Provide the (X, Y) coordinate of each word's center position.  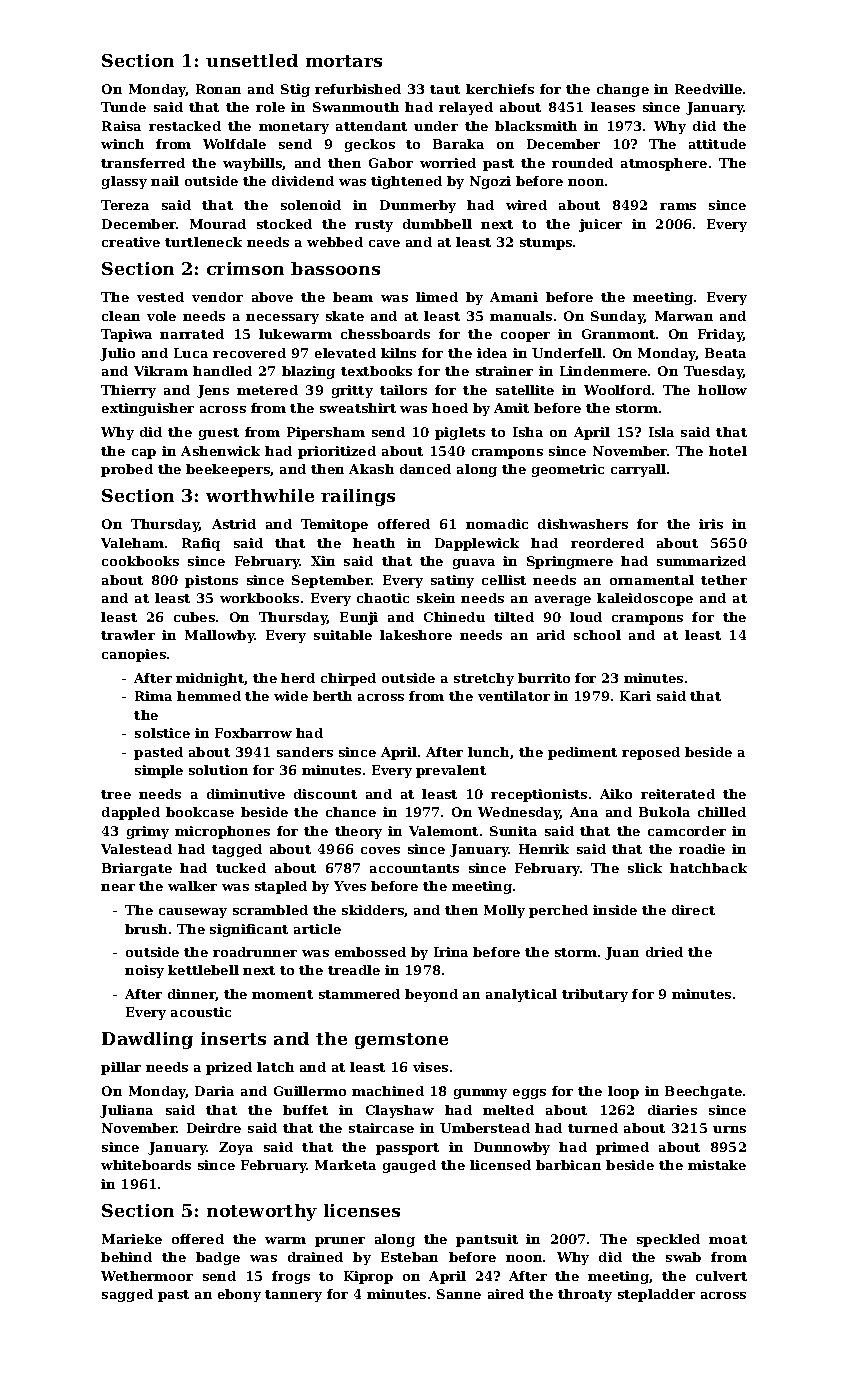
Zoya (236, 1148)
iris (711, 524)
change (623, 90)
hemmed (209, 696)
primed (622, 1148)
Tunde (123, 107)
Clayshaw (400, 1111)
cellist (504, 580)
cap (144, 454)
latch (275, 1067)
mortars (344, 61)
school (597, 635)
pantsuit (487, 1240)
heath (374, 543)
